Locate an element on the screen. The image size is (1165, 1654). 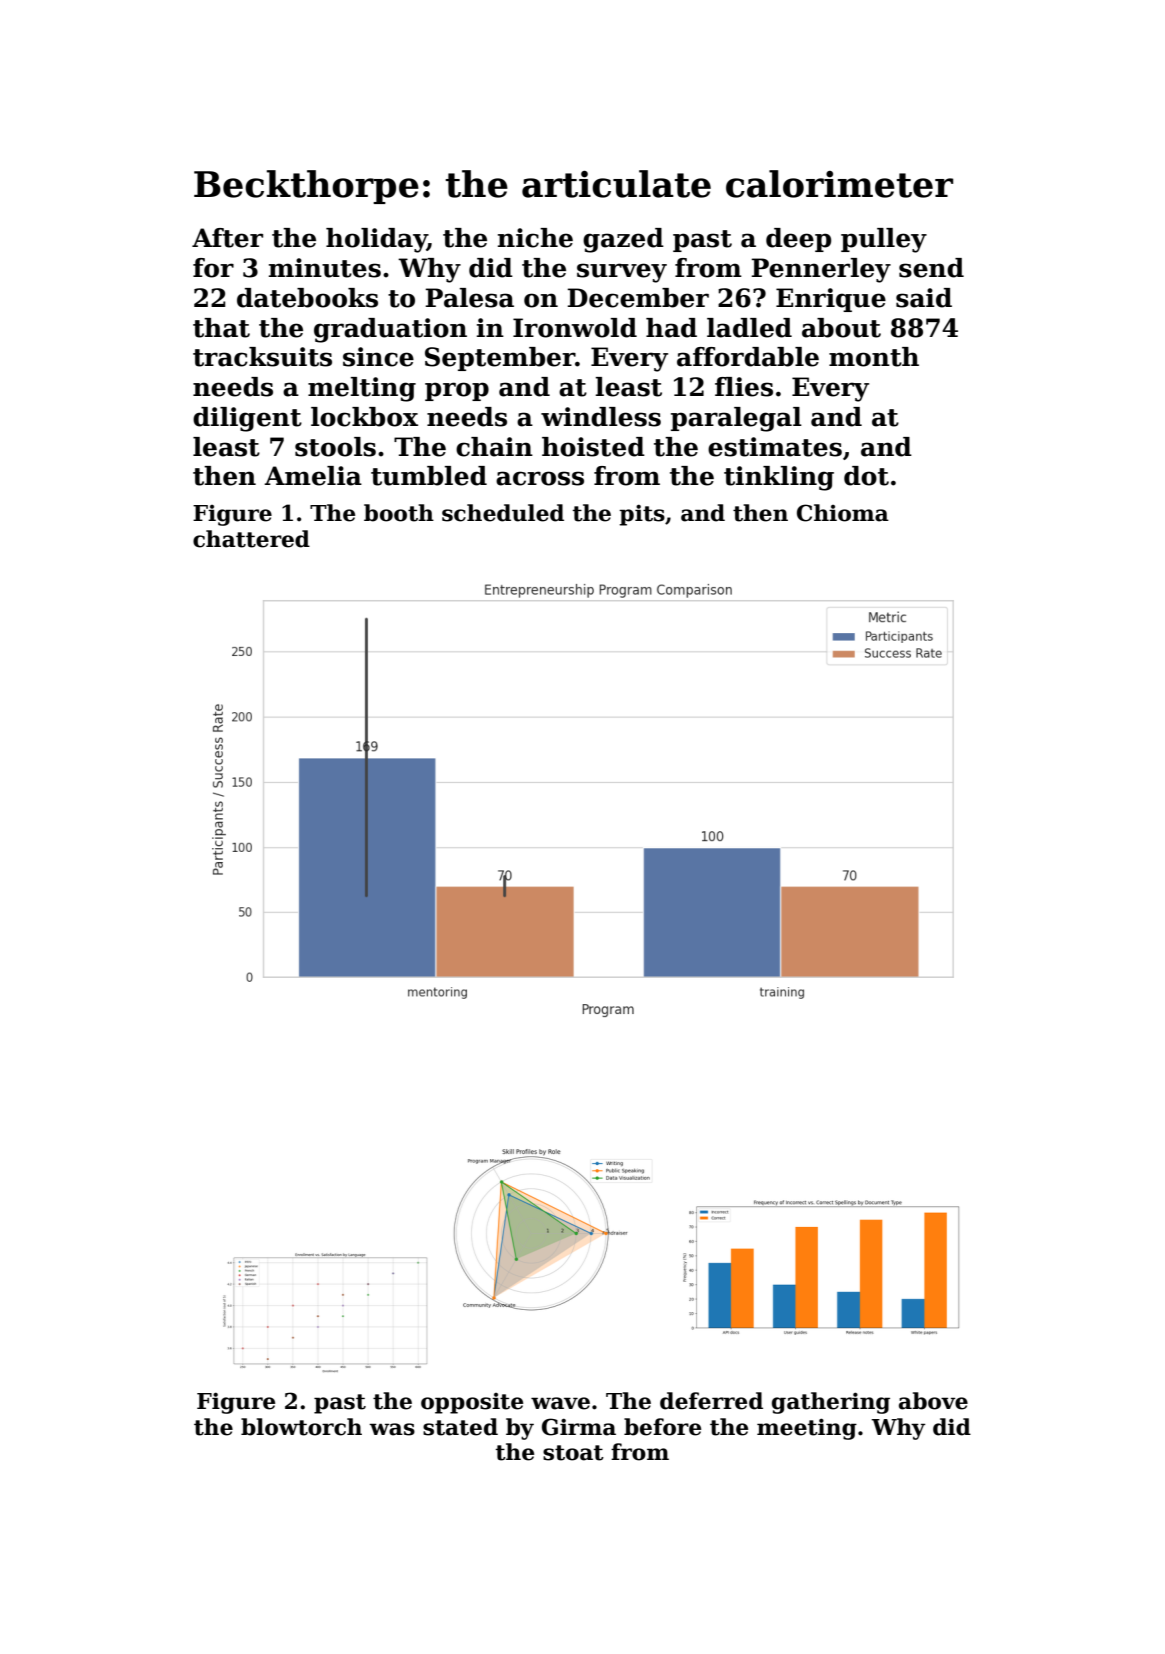
blowtorch is located at coordinates (301, 1427).
